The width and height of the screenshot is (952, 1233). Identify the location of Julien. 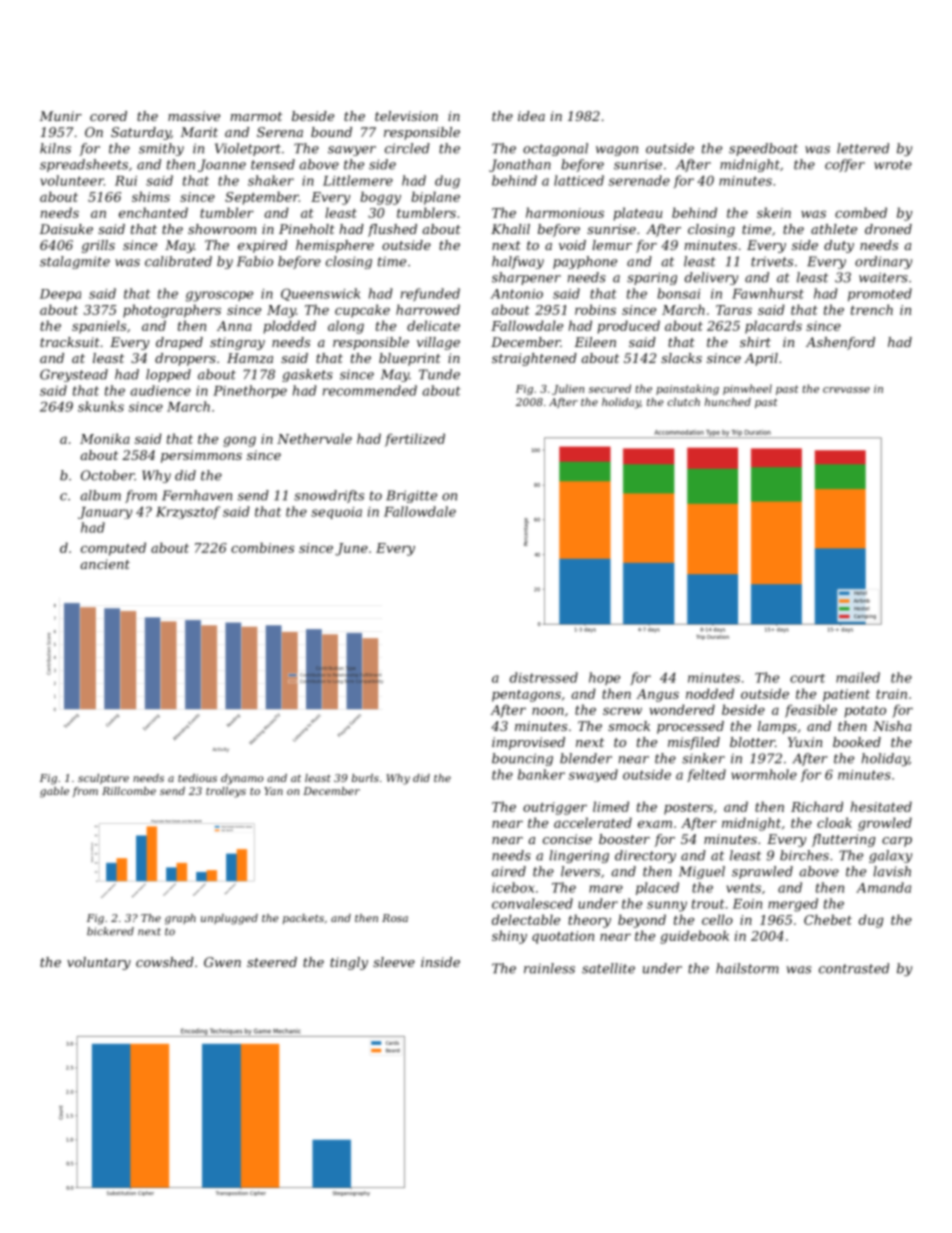
(568, 389).
